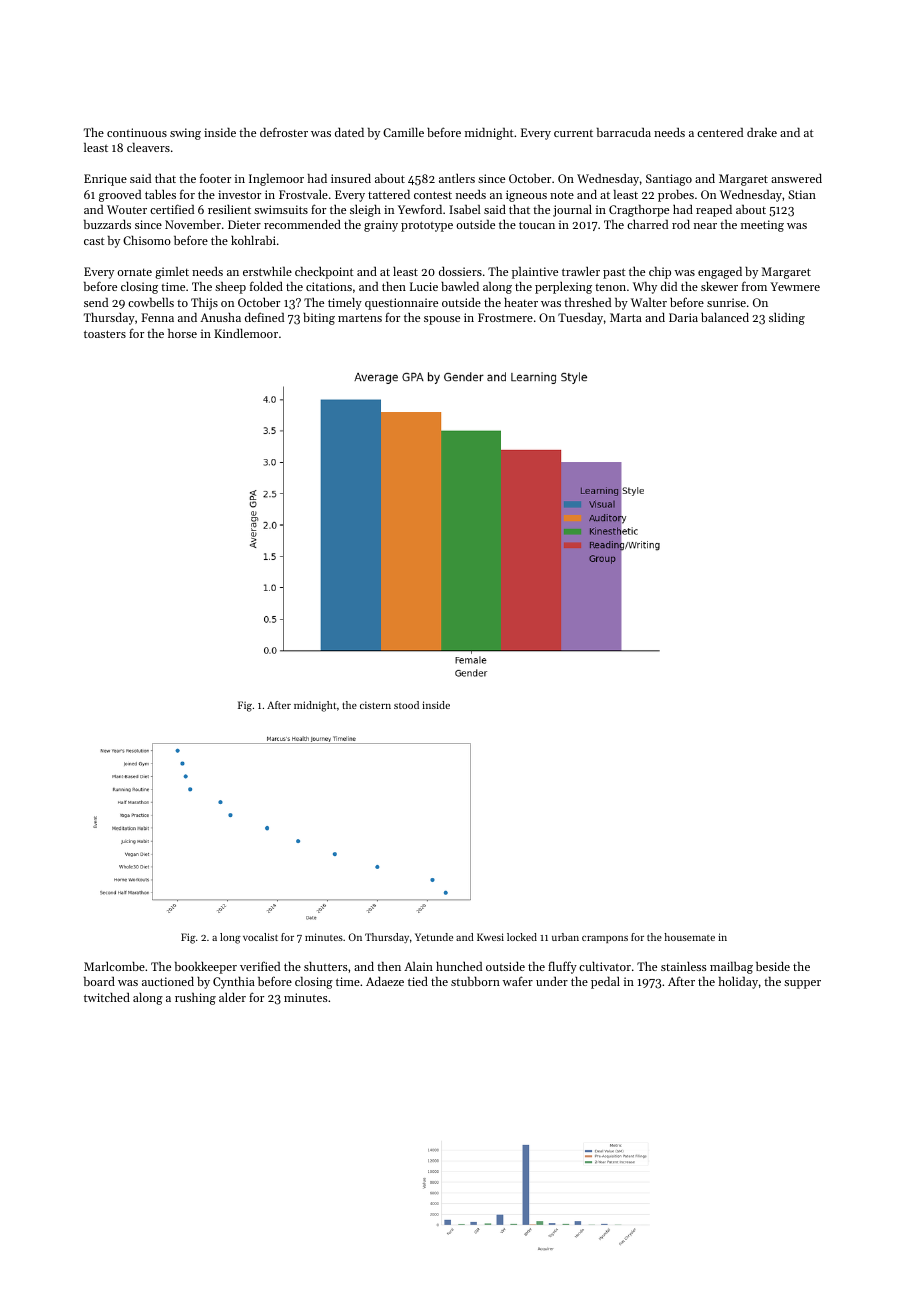 This document has height=1316, width=908. I want to click on horse, so click(182, 333).
